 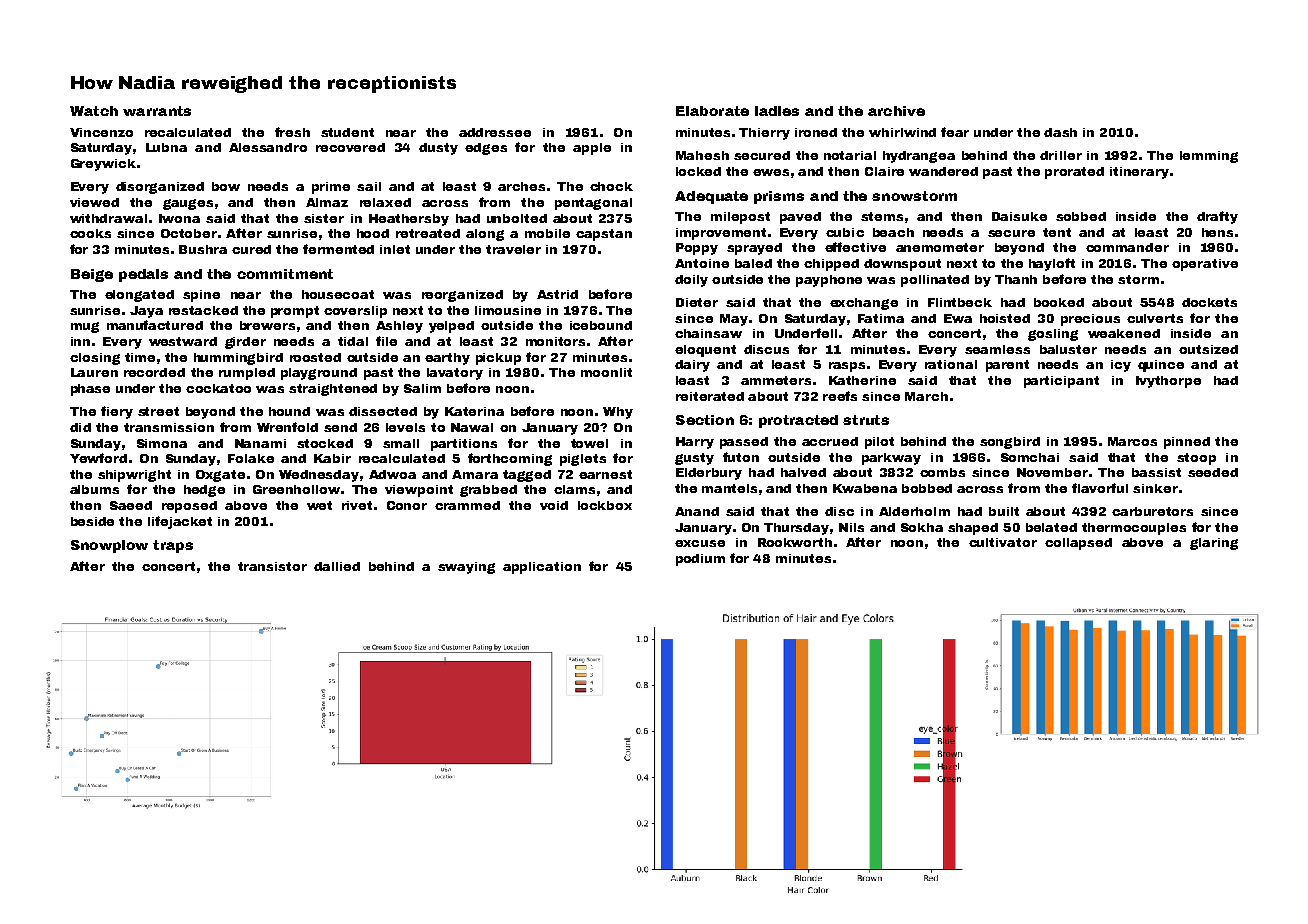 I want to click on Simona, so click(x=162, y=443).
